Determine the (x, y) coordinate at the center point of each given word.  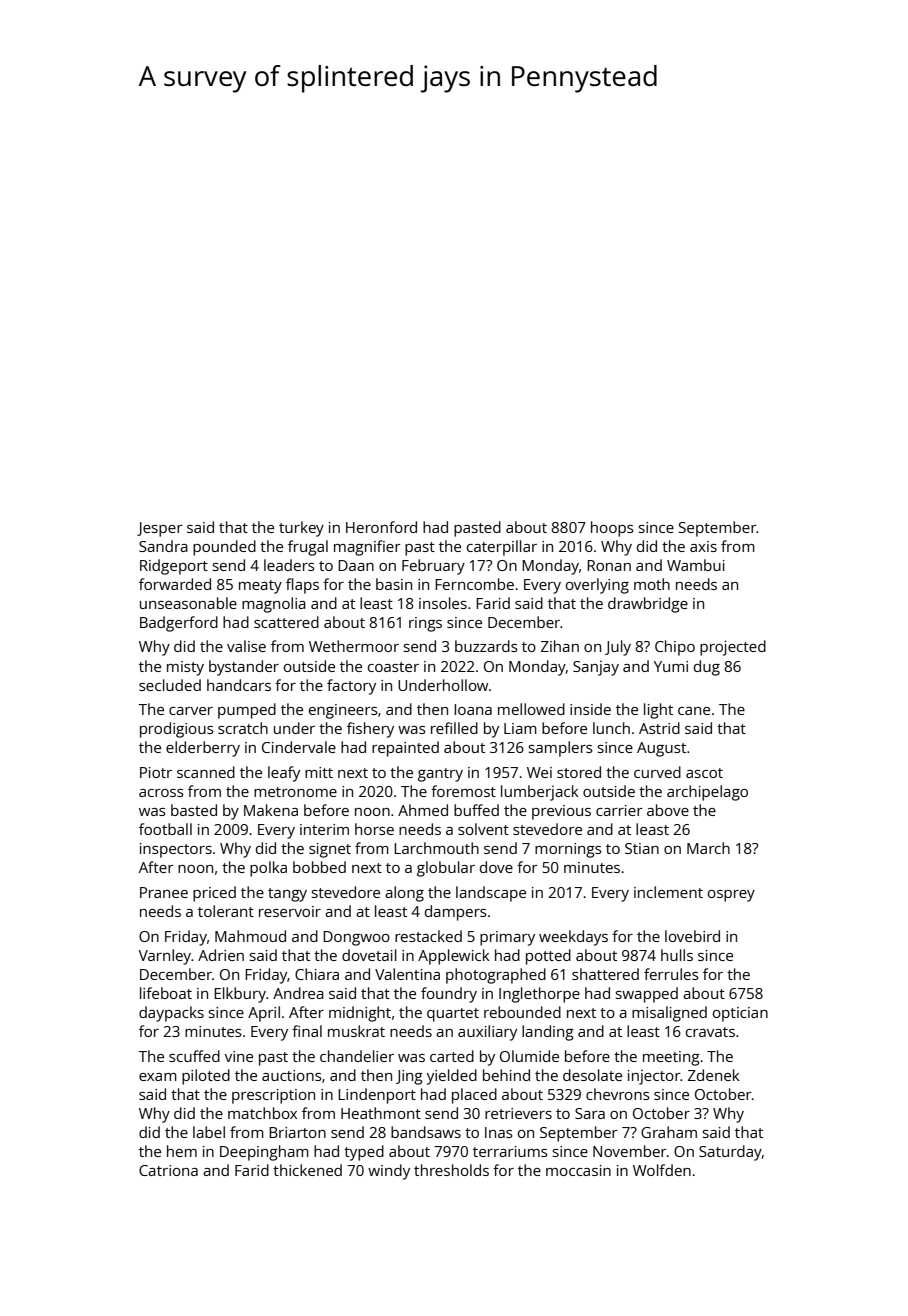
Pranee (164, 892)
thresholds (451, 1170)
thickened (307, 1170)
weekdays (573, 938)
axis (703, 546)
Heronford (381, 527)
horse (374, 829)
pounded (224, 548)
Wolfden (662, 1170)
